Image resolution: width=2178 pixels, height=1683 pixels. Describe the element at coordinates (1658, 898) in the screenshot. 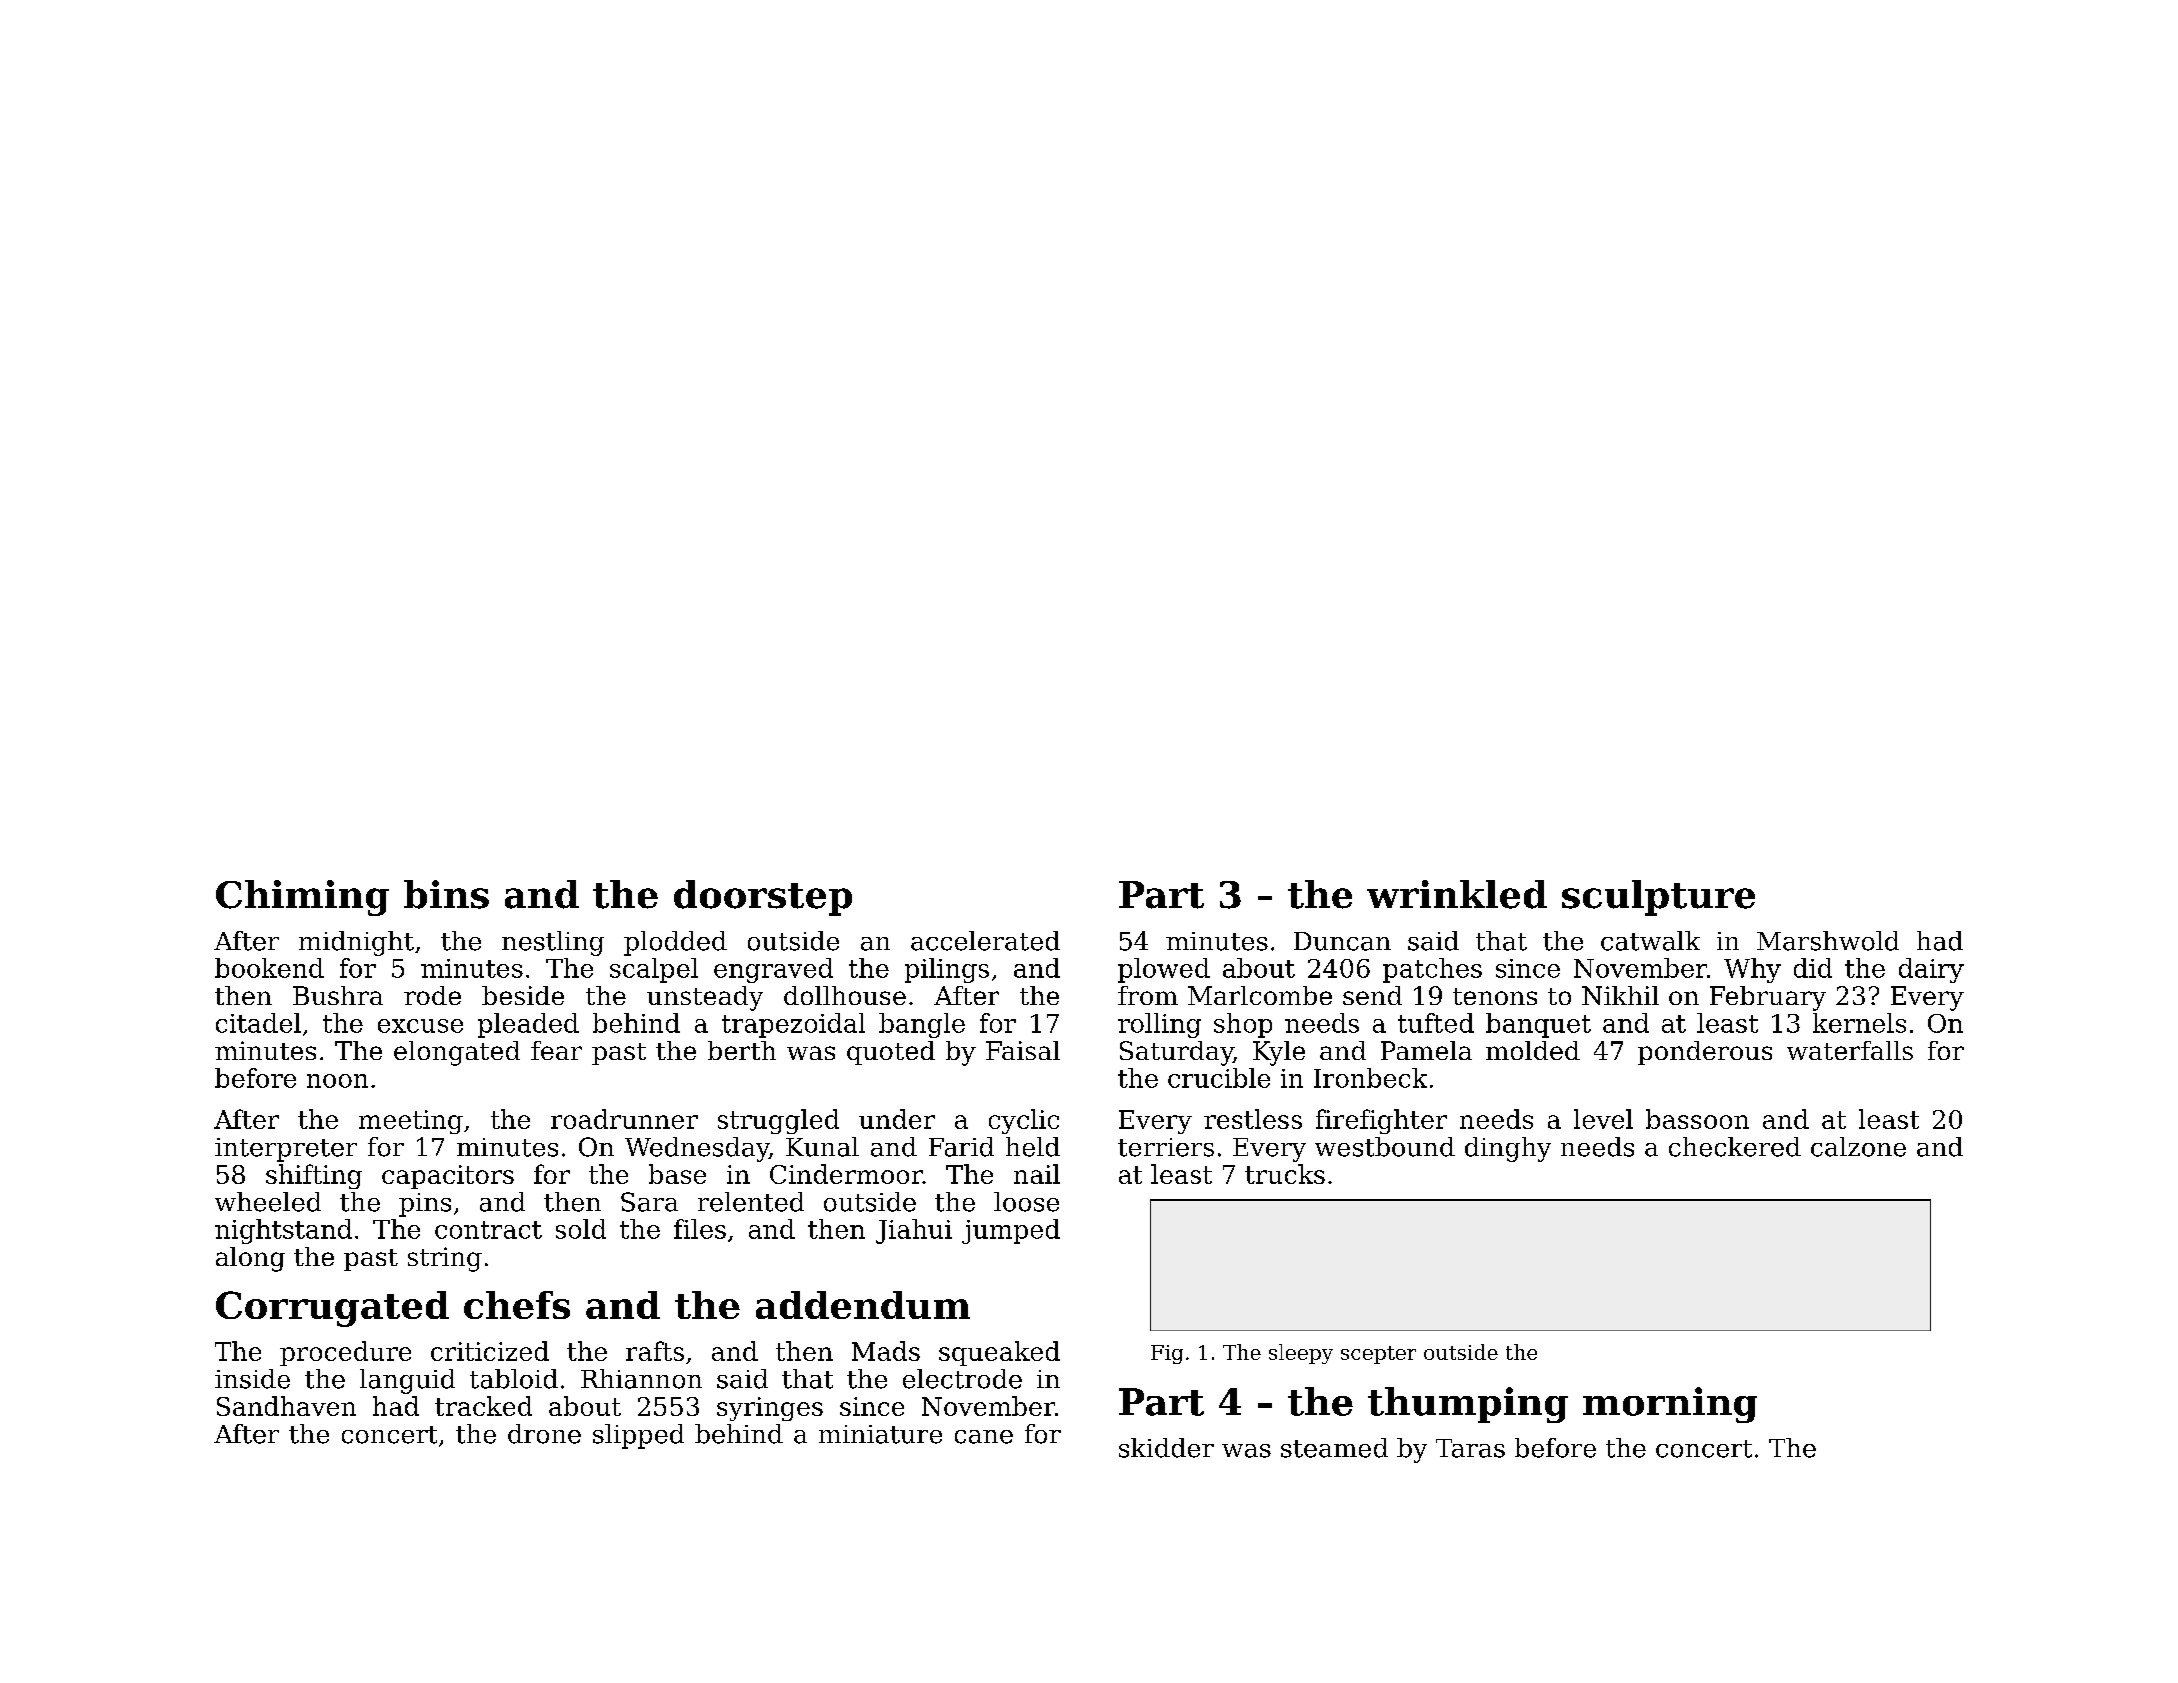

I see `sculpture` at that location.
